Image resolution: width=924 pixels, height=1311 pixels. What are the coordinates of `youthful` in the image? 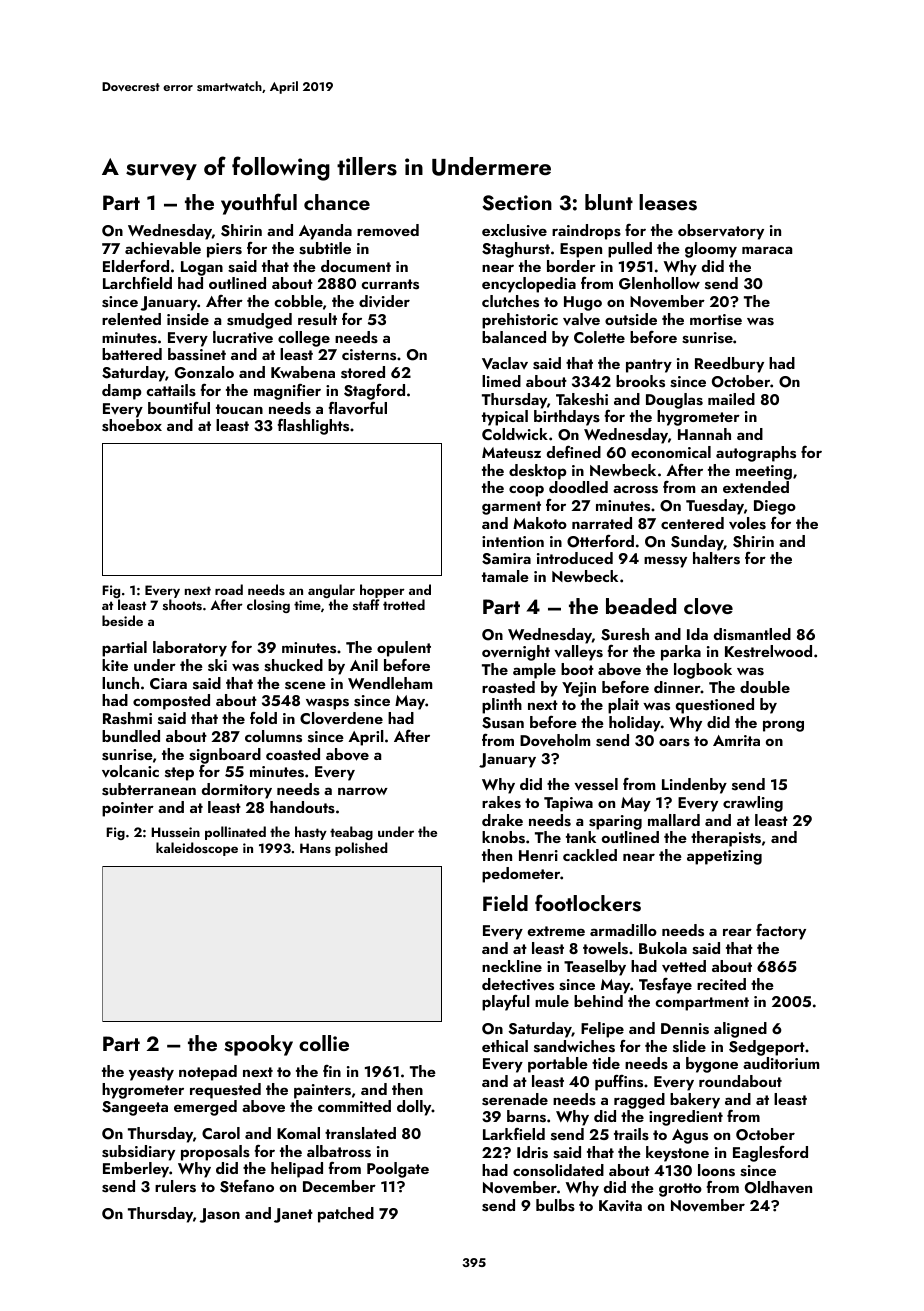 It's located at (259, 204).
